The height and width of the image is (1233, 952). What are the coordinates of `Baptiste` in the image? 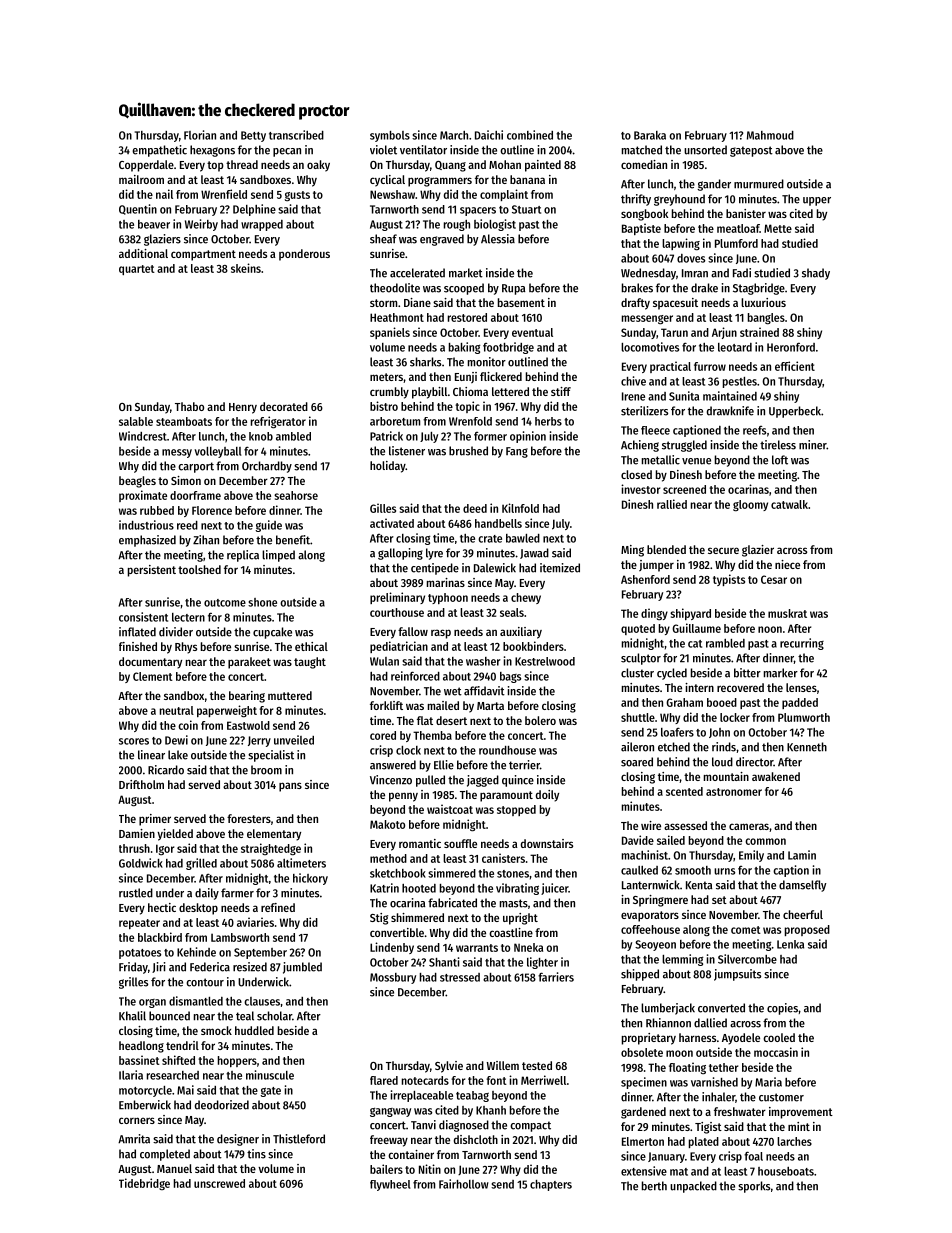 It's located at (641, 229).
